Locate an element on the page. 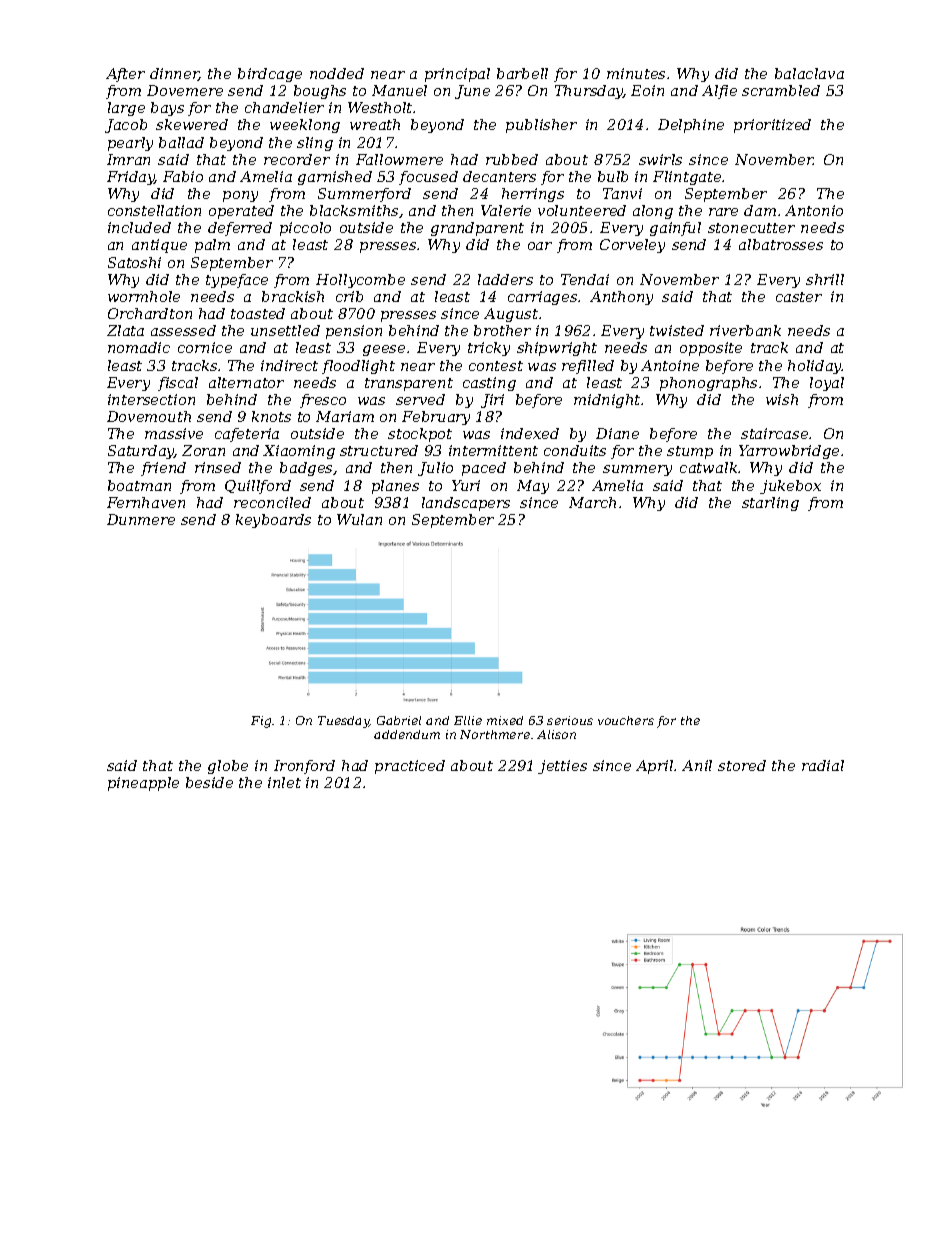 This image has height=1233, width=952. Gabriel is located at coordinates (399, 720).
